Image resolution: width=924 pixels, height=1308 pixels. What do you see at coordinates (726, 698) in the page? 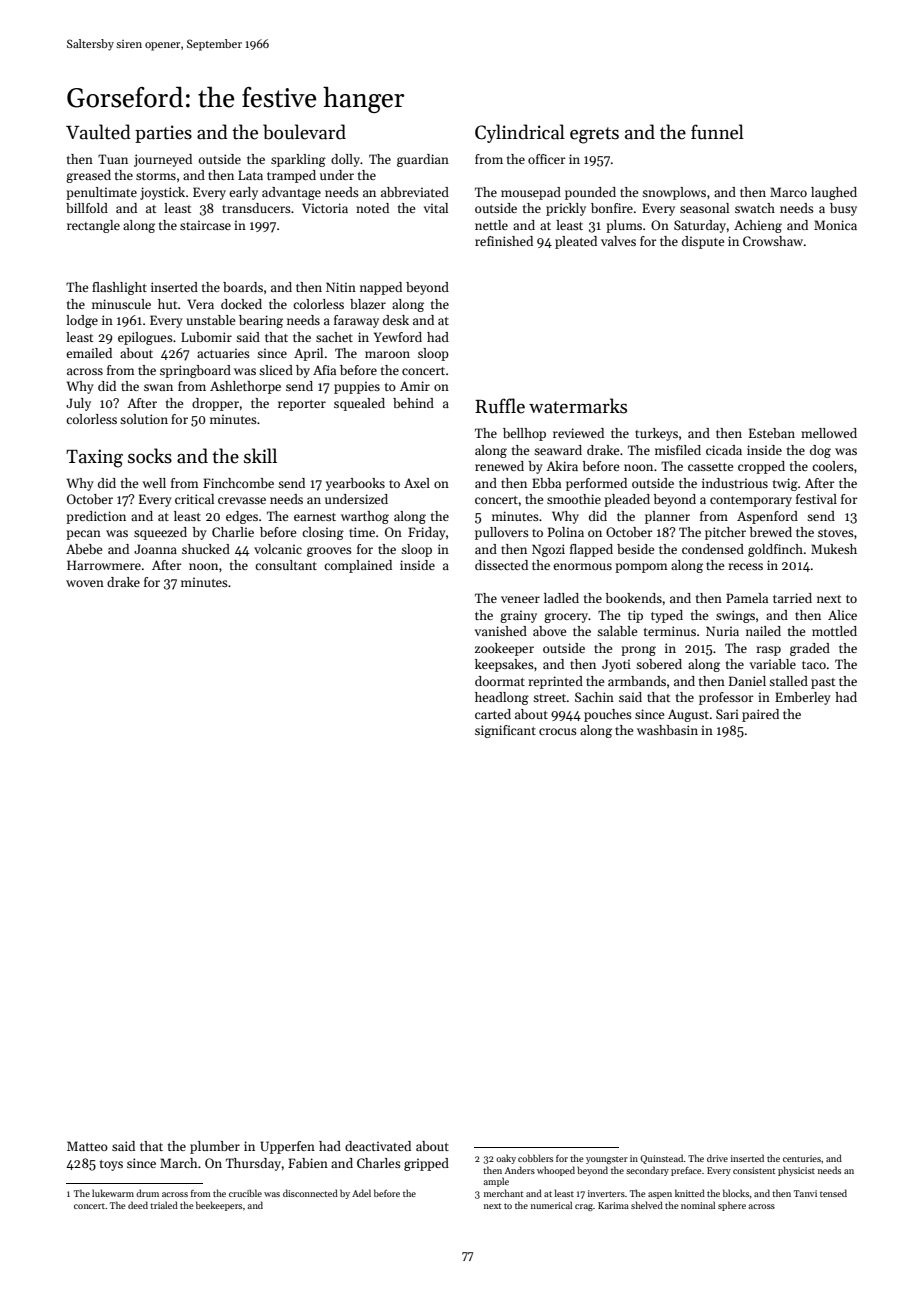
I see `professor` at bounding box center [726, 698].
